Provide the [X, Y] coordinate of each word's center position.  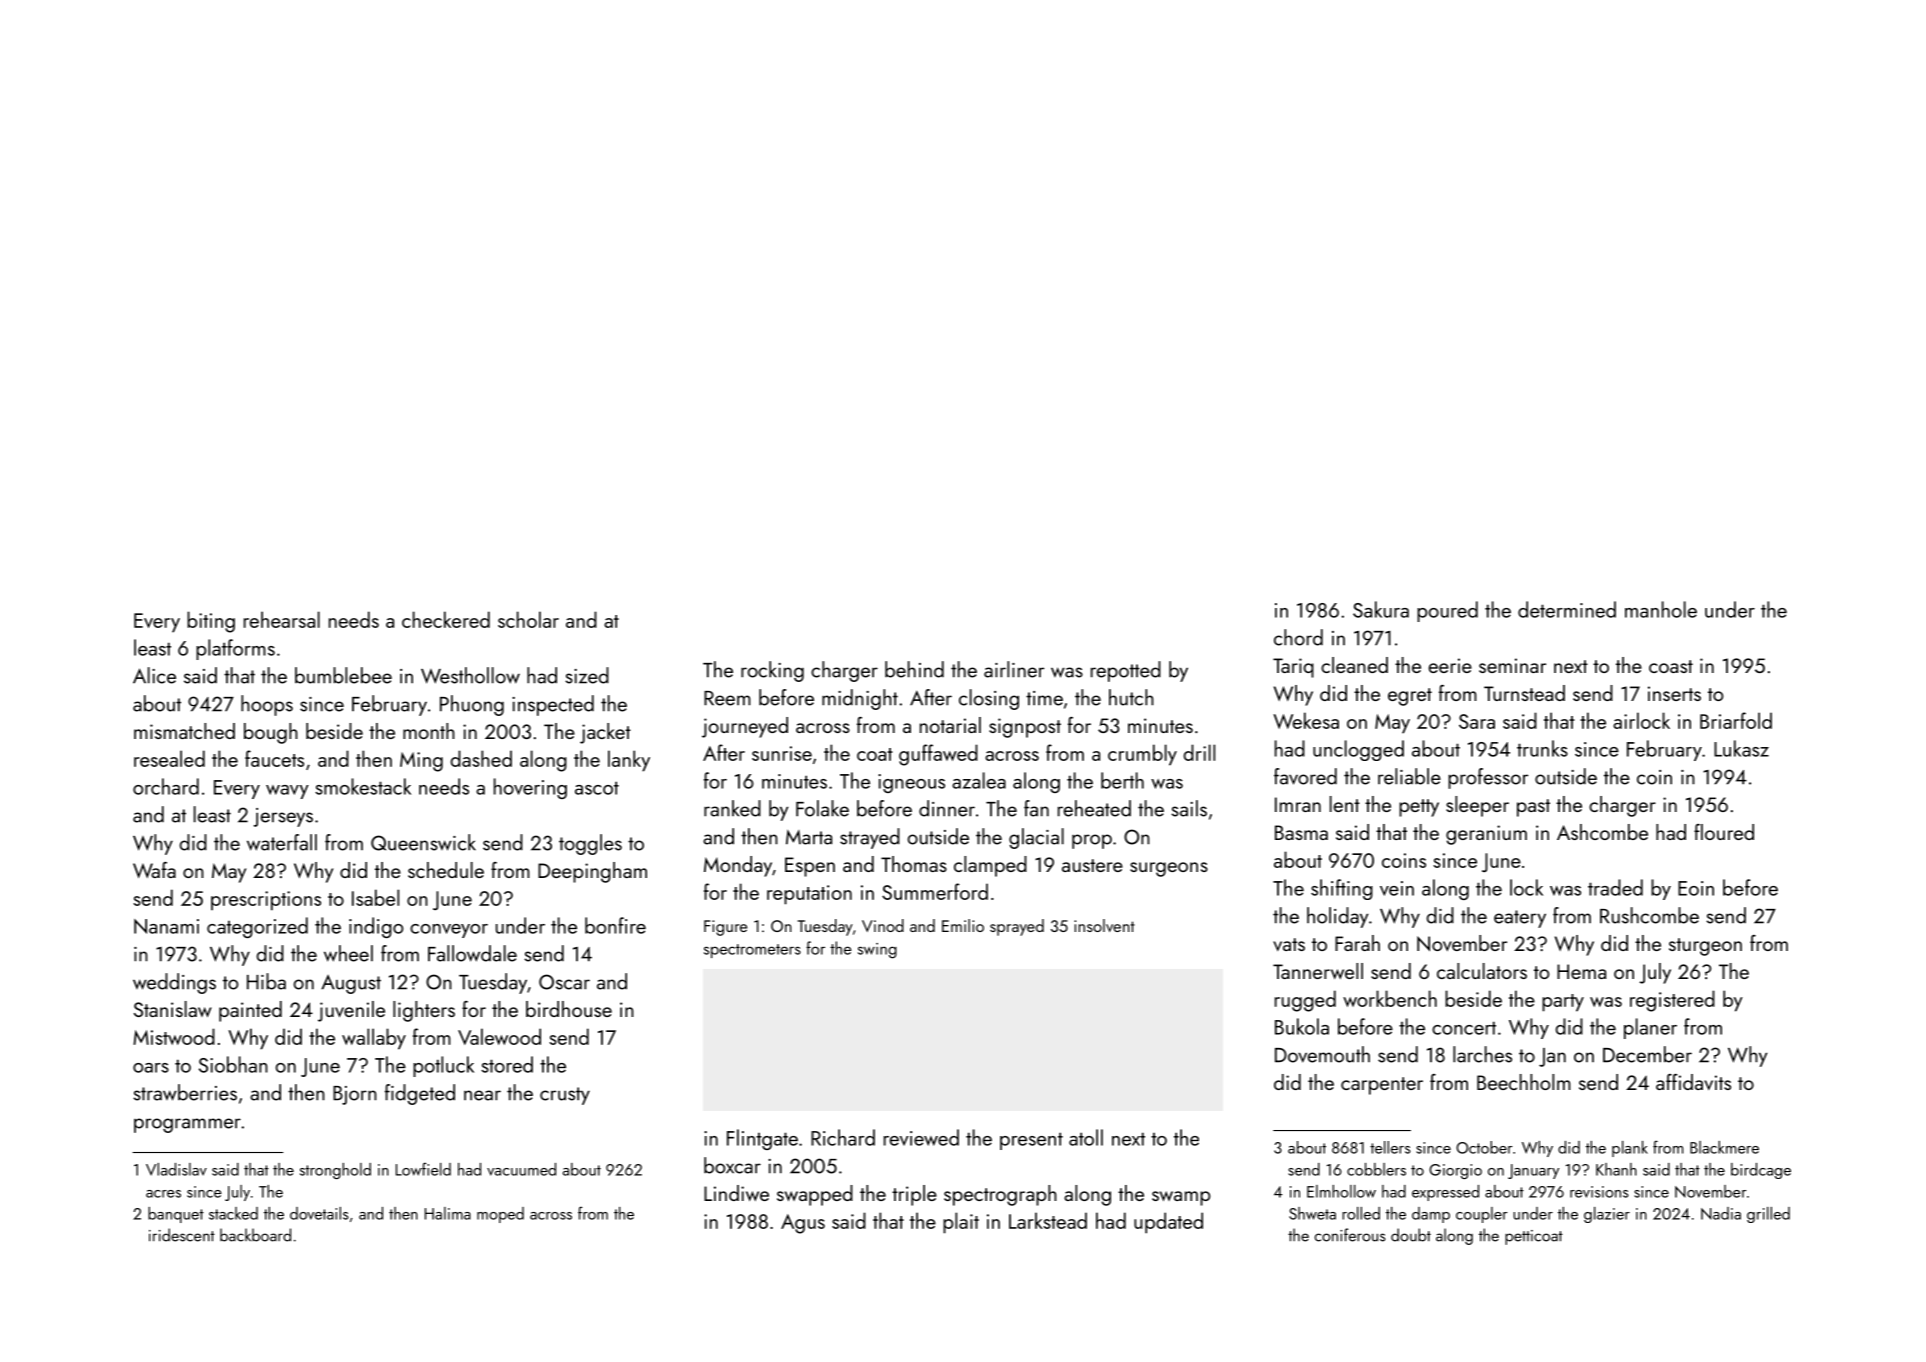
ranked [732, 808]
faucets [274, 758]
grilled [1768, 1215]
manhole [1661, 609]
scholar [528, 619]
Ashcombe [1602, 832]
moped [500, 1215]
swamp [1181, 1198]
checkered [446, 619]
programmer [187, 1125]
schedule [446, 870]
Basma [1301, 832]
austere [1092, 865]
